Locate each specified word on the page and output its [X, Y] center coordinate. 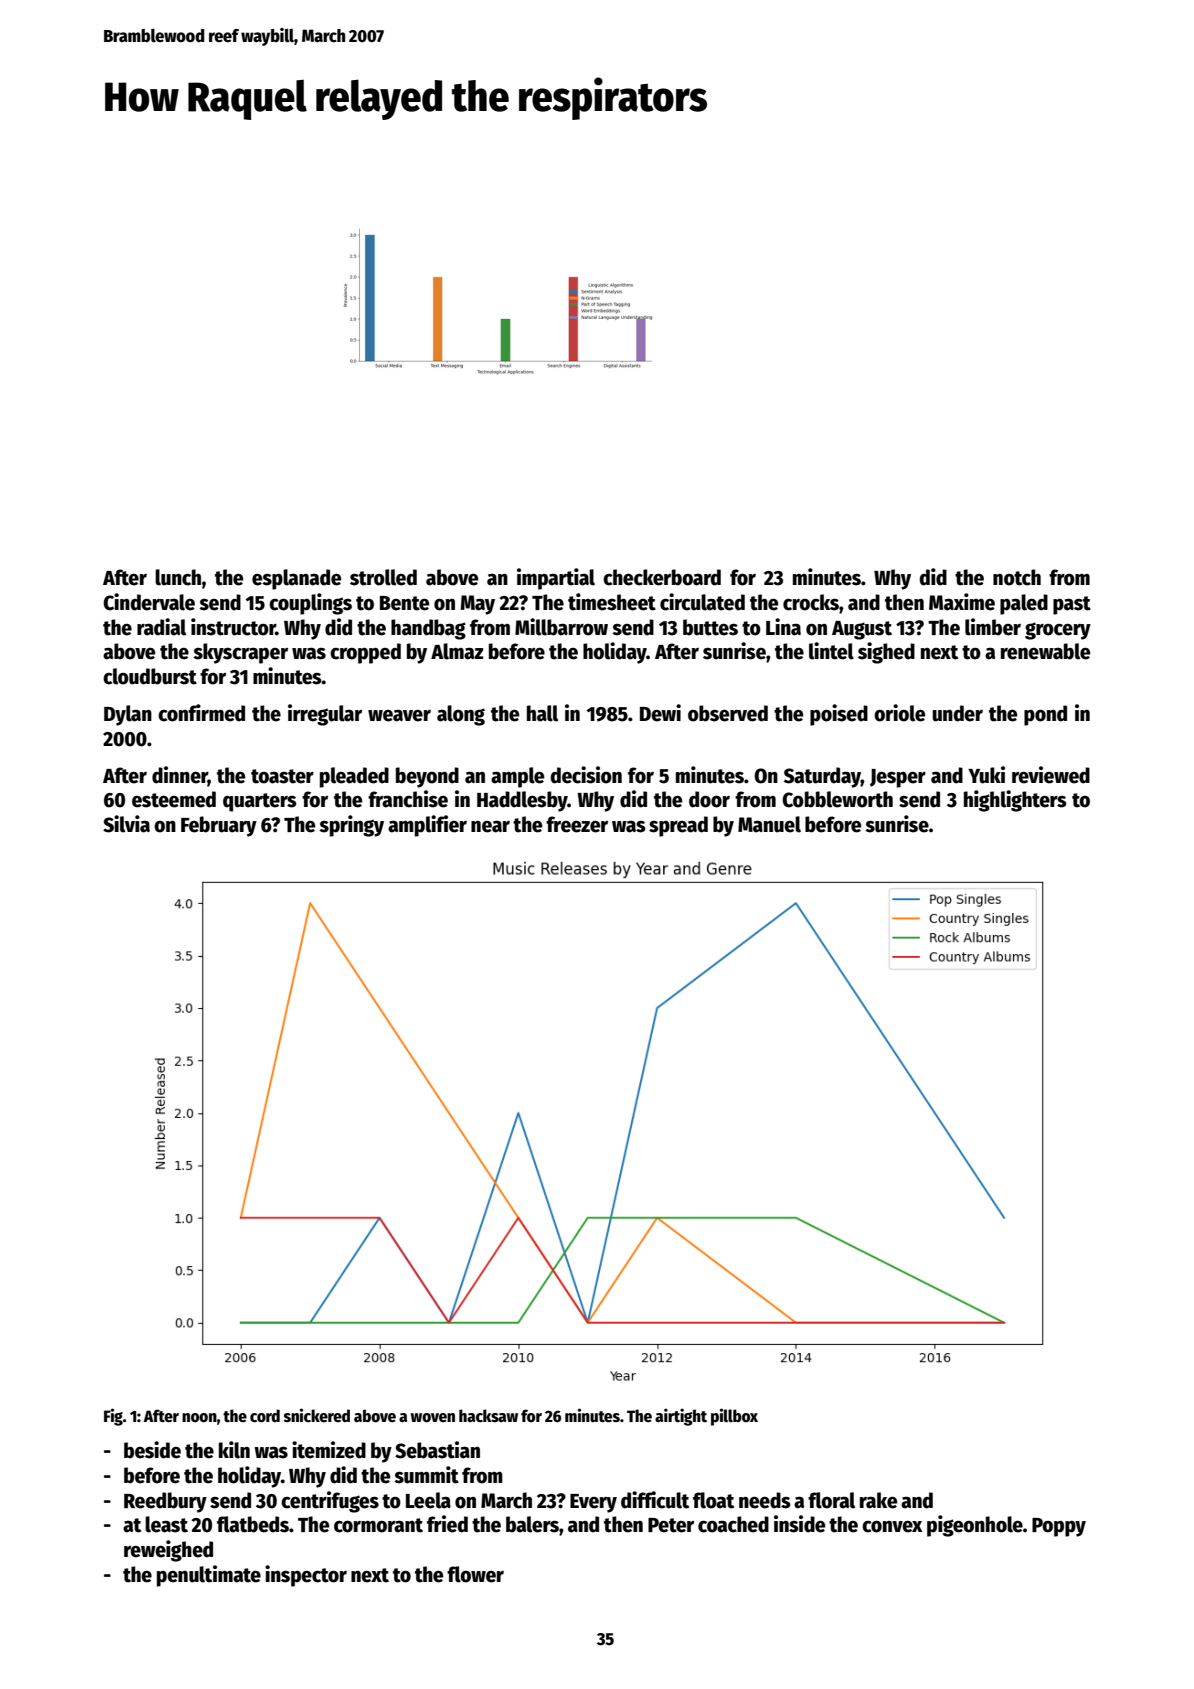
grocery [1058, 631]
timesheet [612, 602]
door [709, 799]
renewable [1045, 651]
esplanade [296, 579]
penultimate [209, 1576]
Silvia [126, 824]
